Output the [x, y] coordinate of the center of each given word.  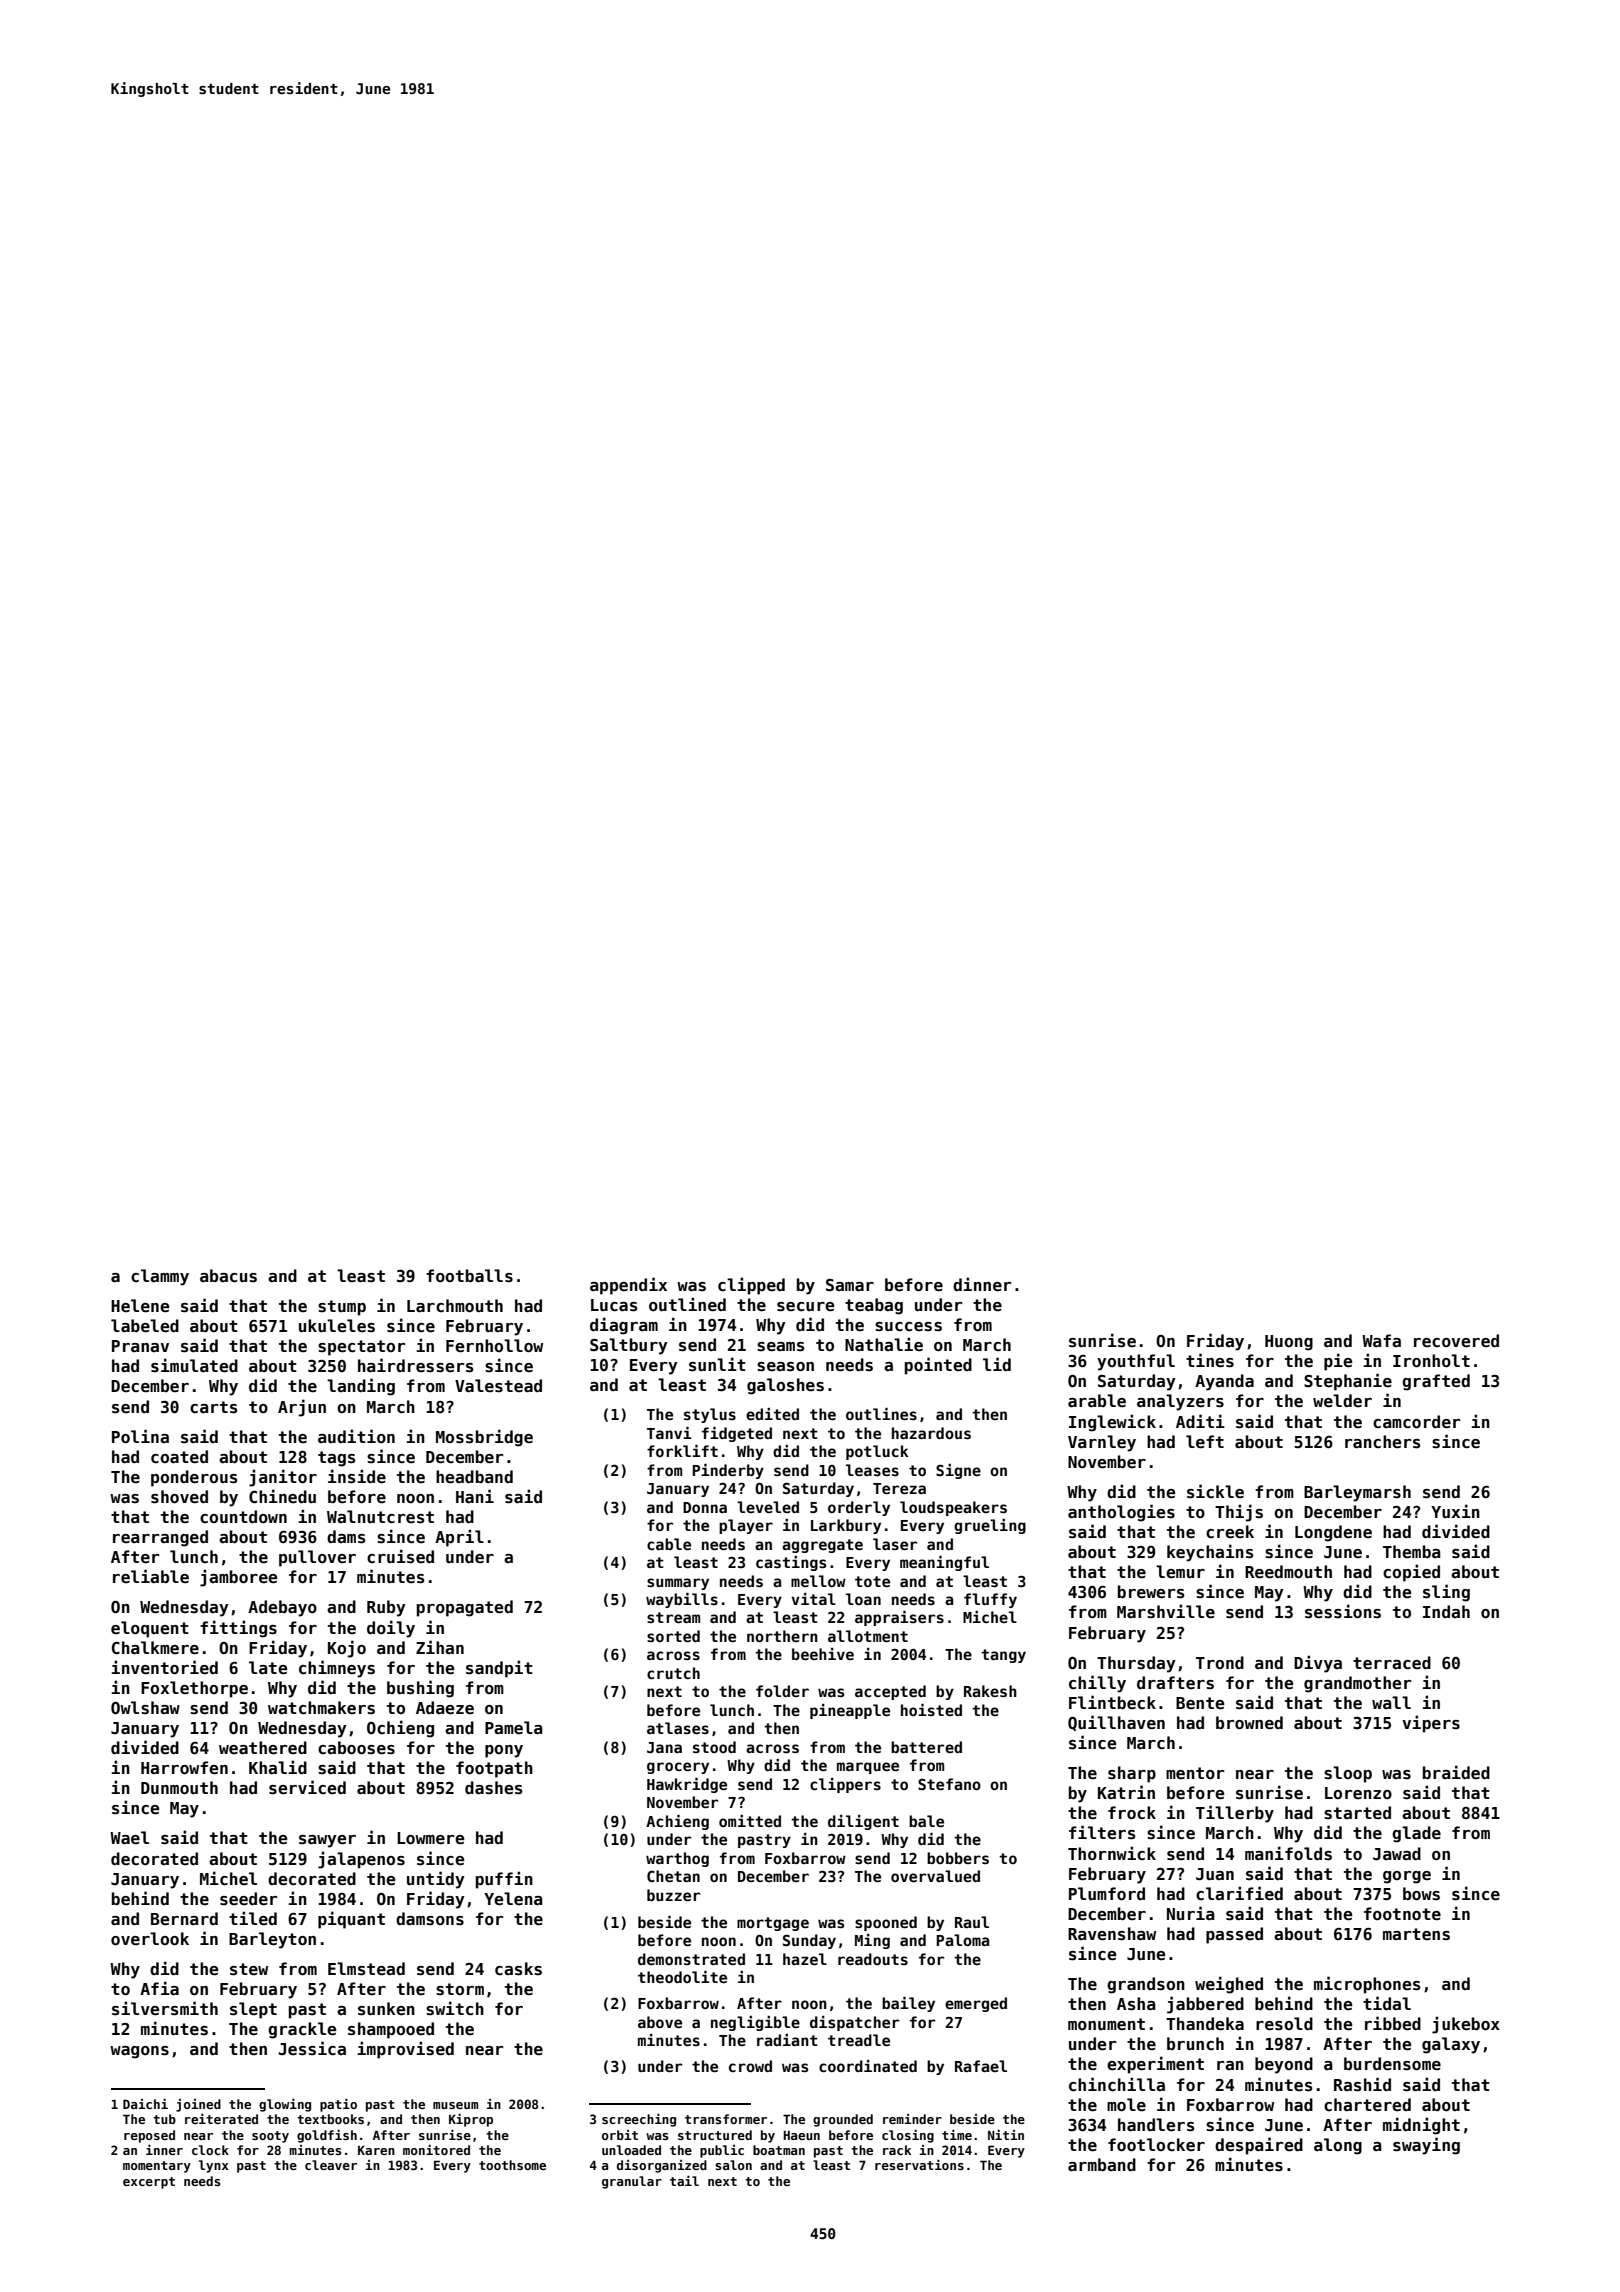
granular [632, 2182]
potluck [877, 1452]
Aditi [1200, 1421]
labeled [145, 1326]
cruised [400, 1556]
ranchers [1382, 1442]
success [908, 1327]
